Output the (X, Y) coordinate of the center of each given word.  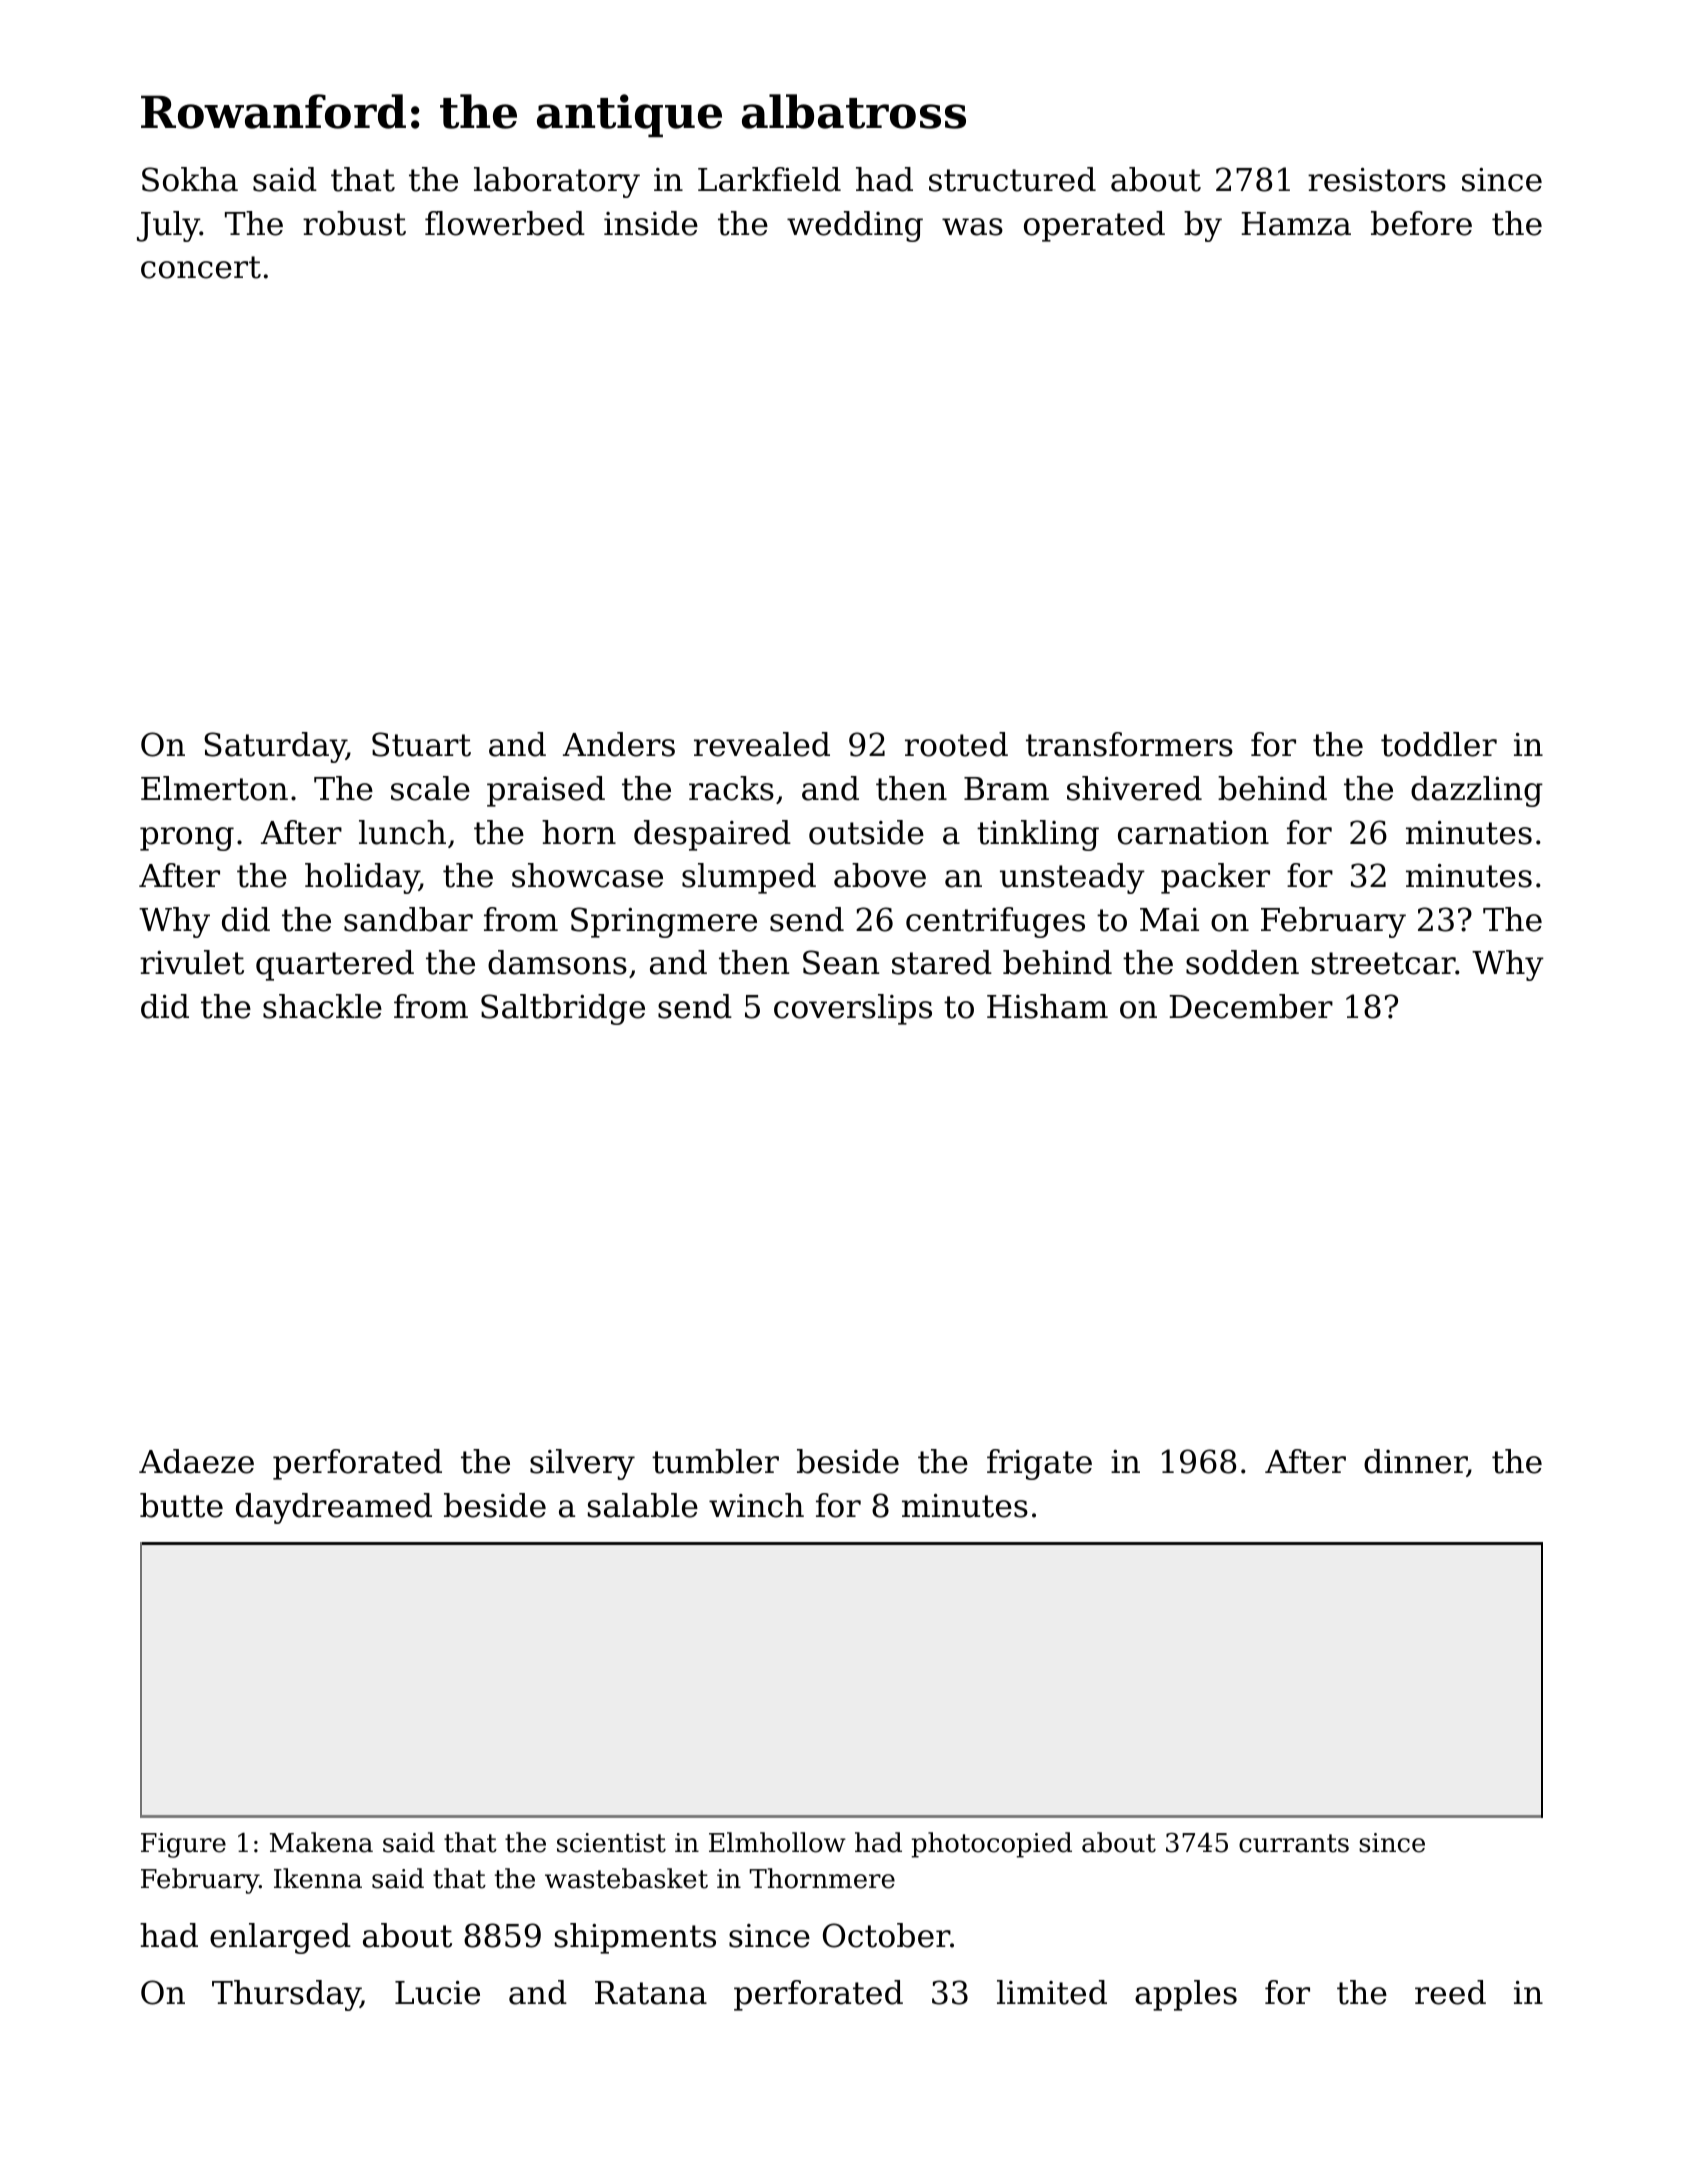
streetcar (1384, 963)
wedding (855, 226)
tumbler (715, 1461)
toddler (1439, 744)
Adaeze (196, 1461)
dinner (1415, 1463)
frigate (1039, 1464)
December (1251, 1006)
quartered (335, 965)
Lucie (437, 1993)
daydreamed (334, 1508)
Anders (619, 744)
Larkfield (769, 179)
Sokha (190, 179)
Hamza (1296, 224)
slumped (749, 878)
